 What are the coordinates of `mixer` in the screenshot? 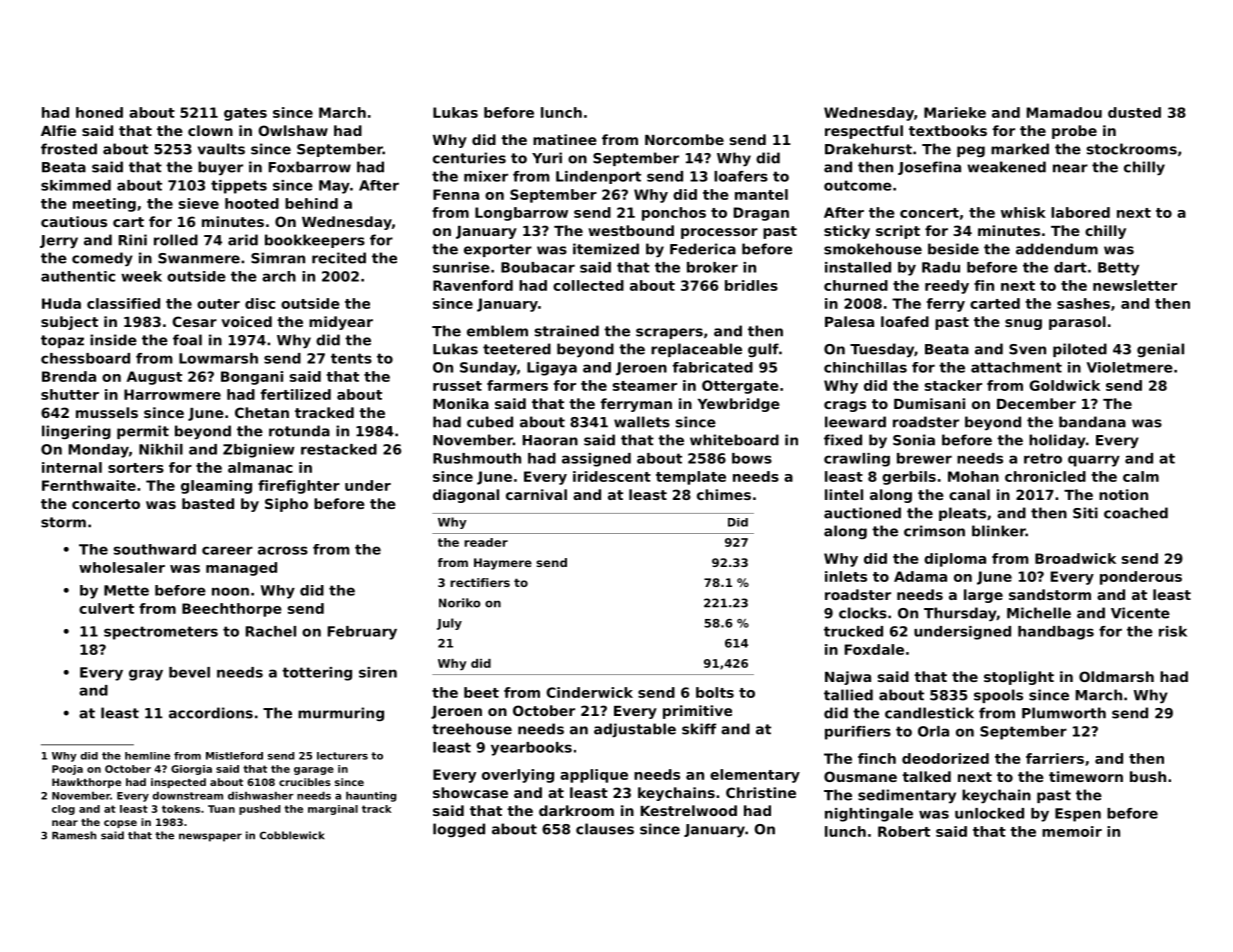 It's located at (486, 176).
